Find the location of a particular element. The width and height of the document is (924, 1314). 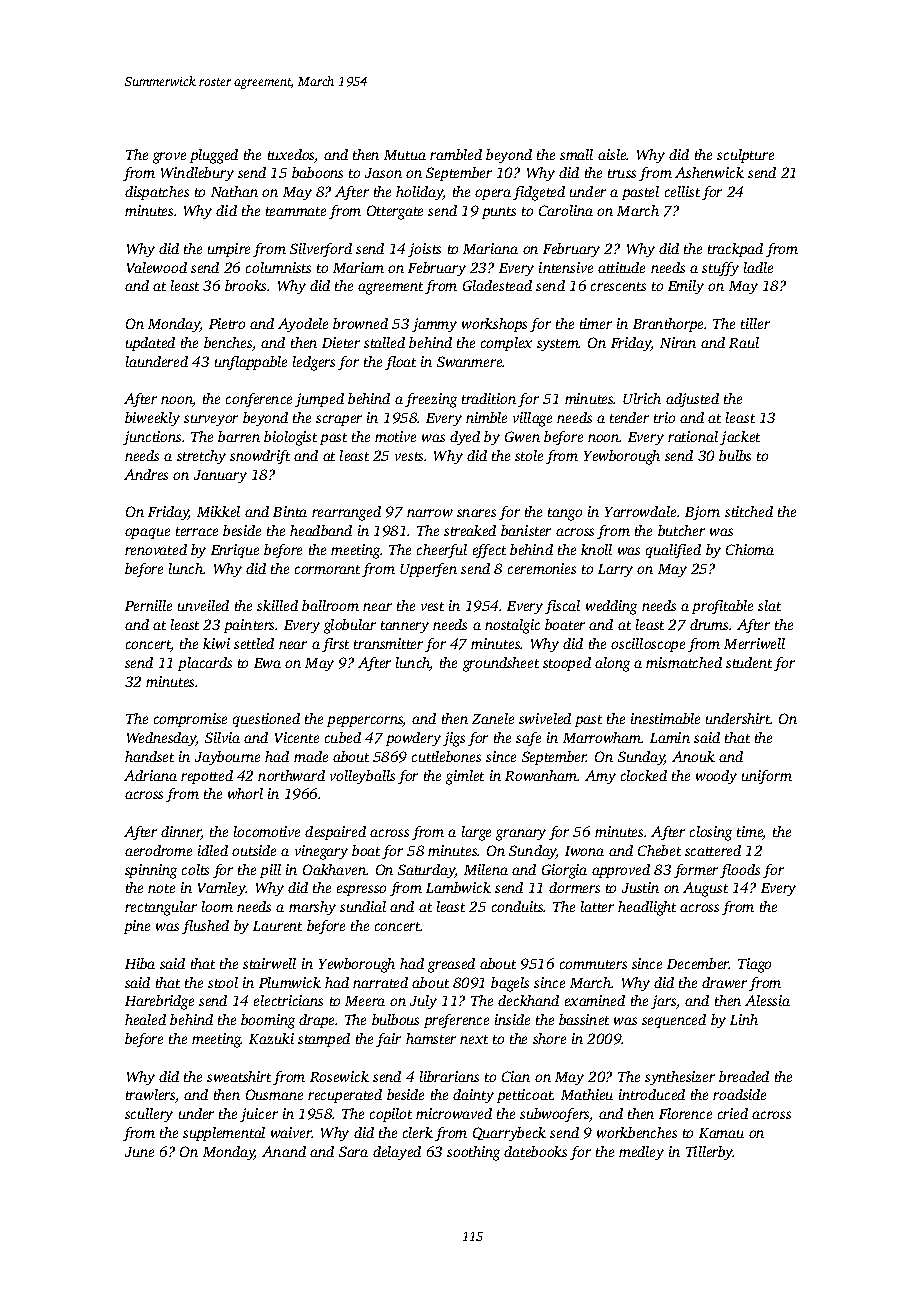

Iwona is located at coordinates (584, 851).
